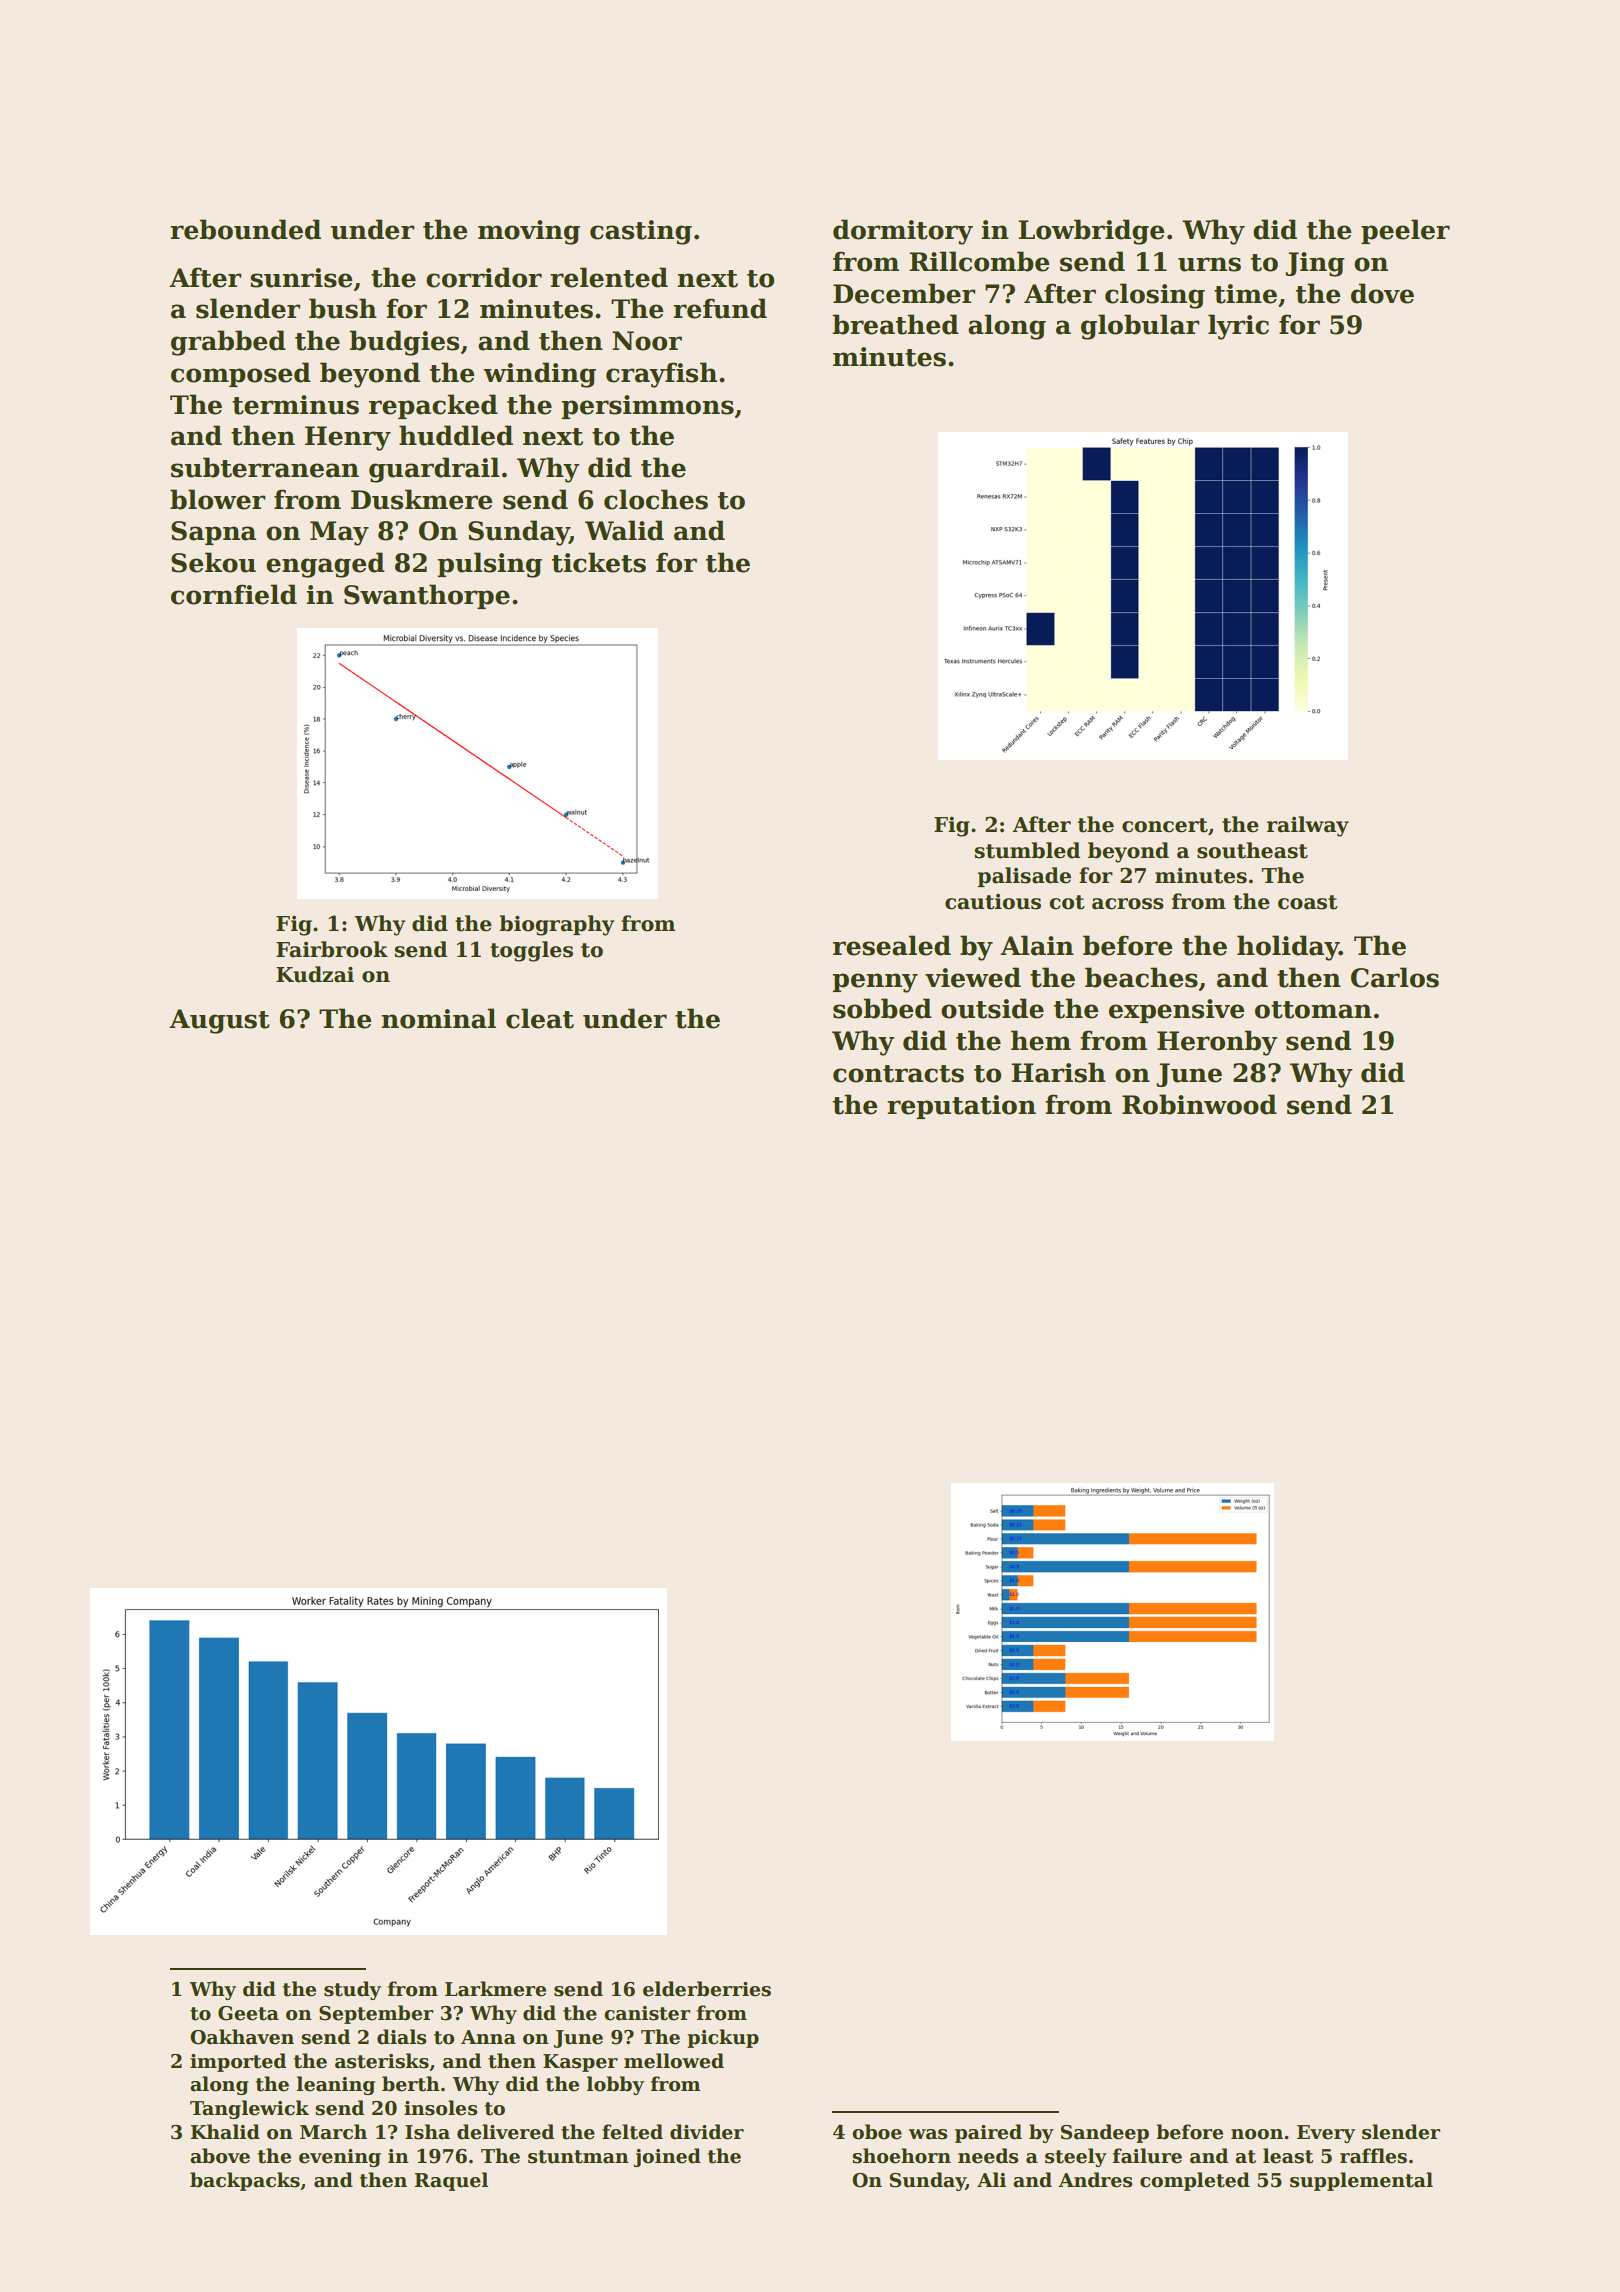 The width and height of the image is (1620, 2292). Describe the element at coordinates (315, 974) in the image. I see `Kudzai` at that location.
